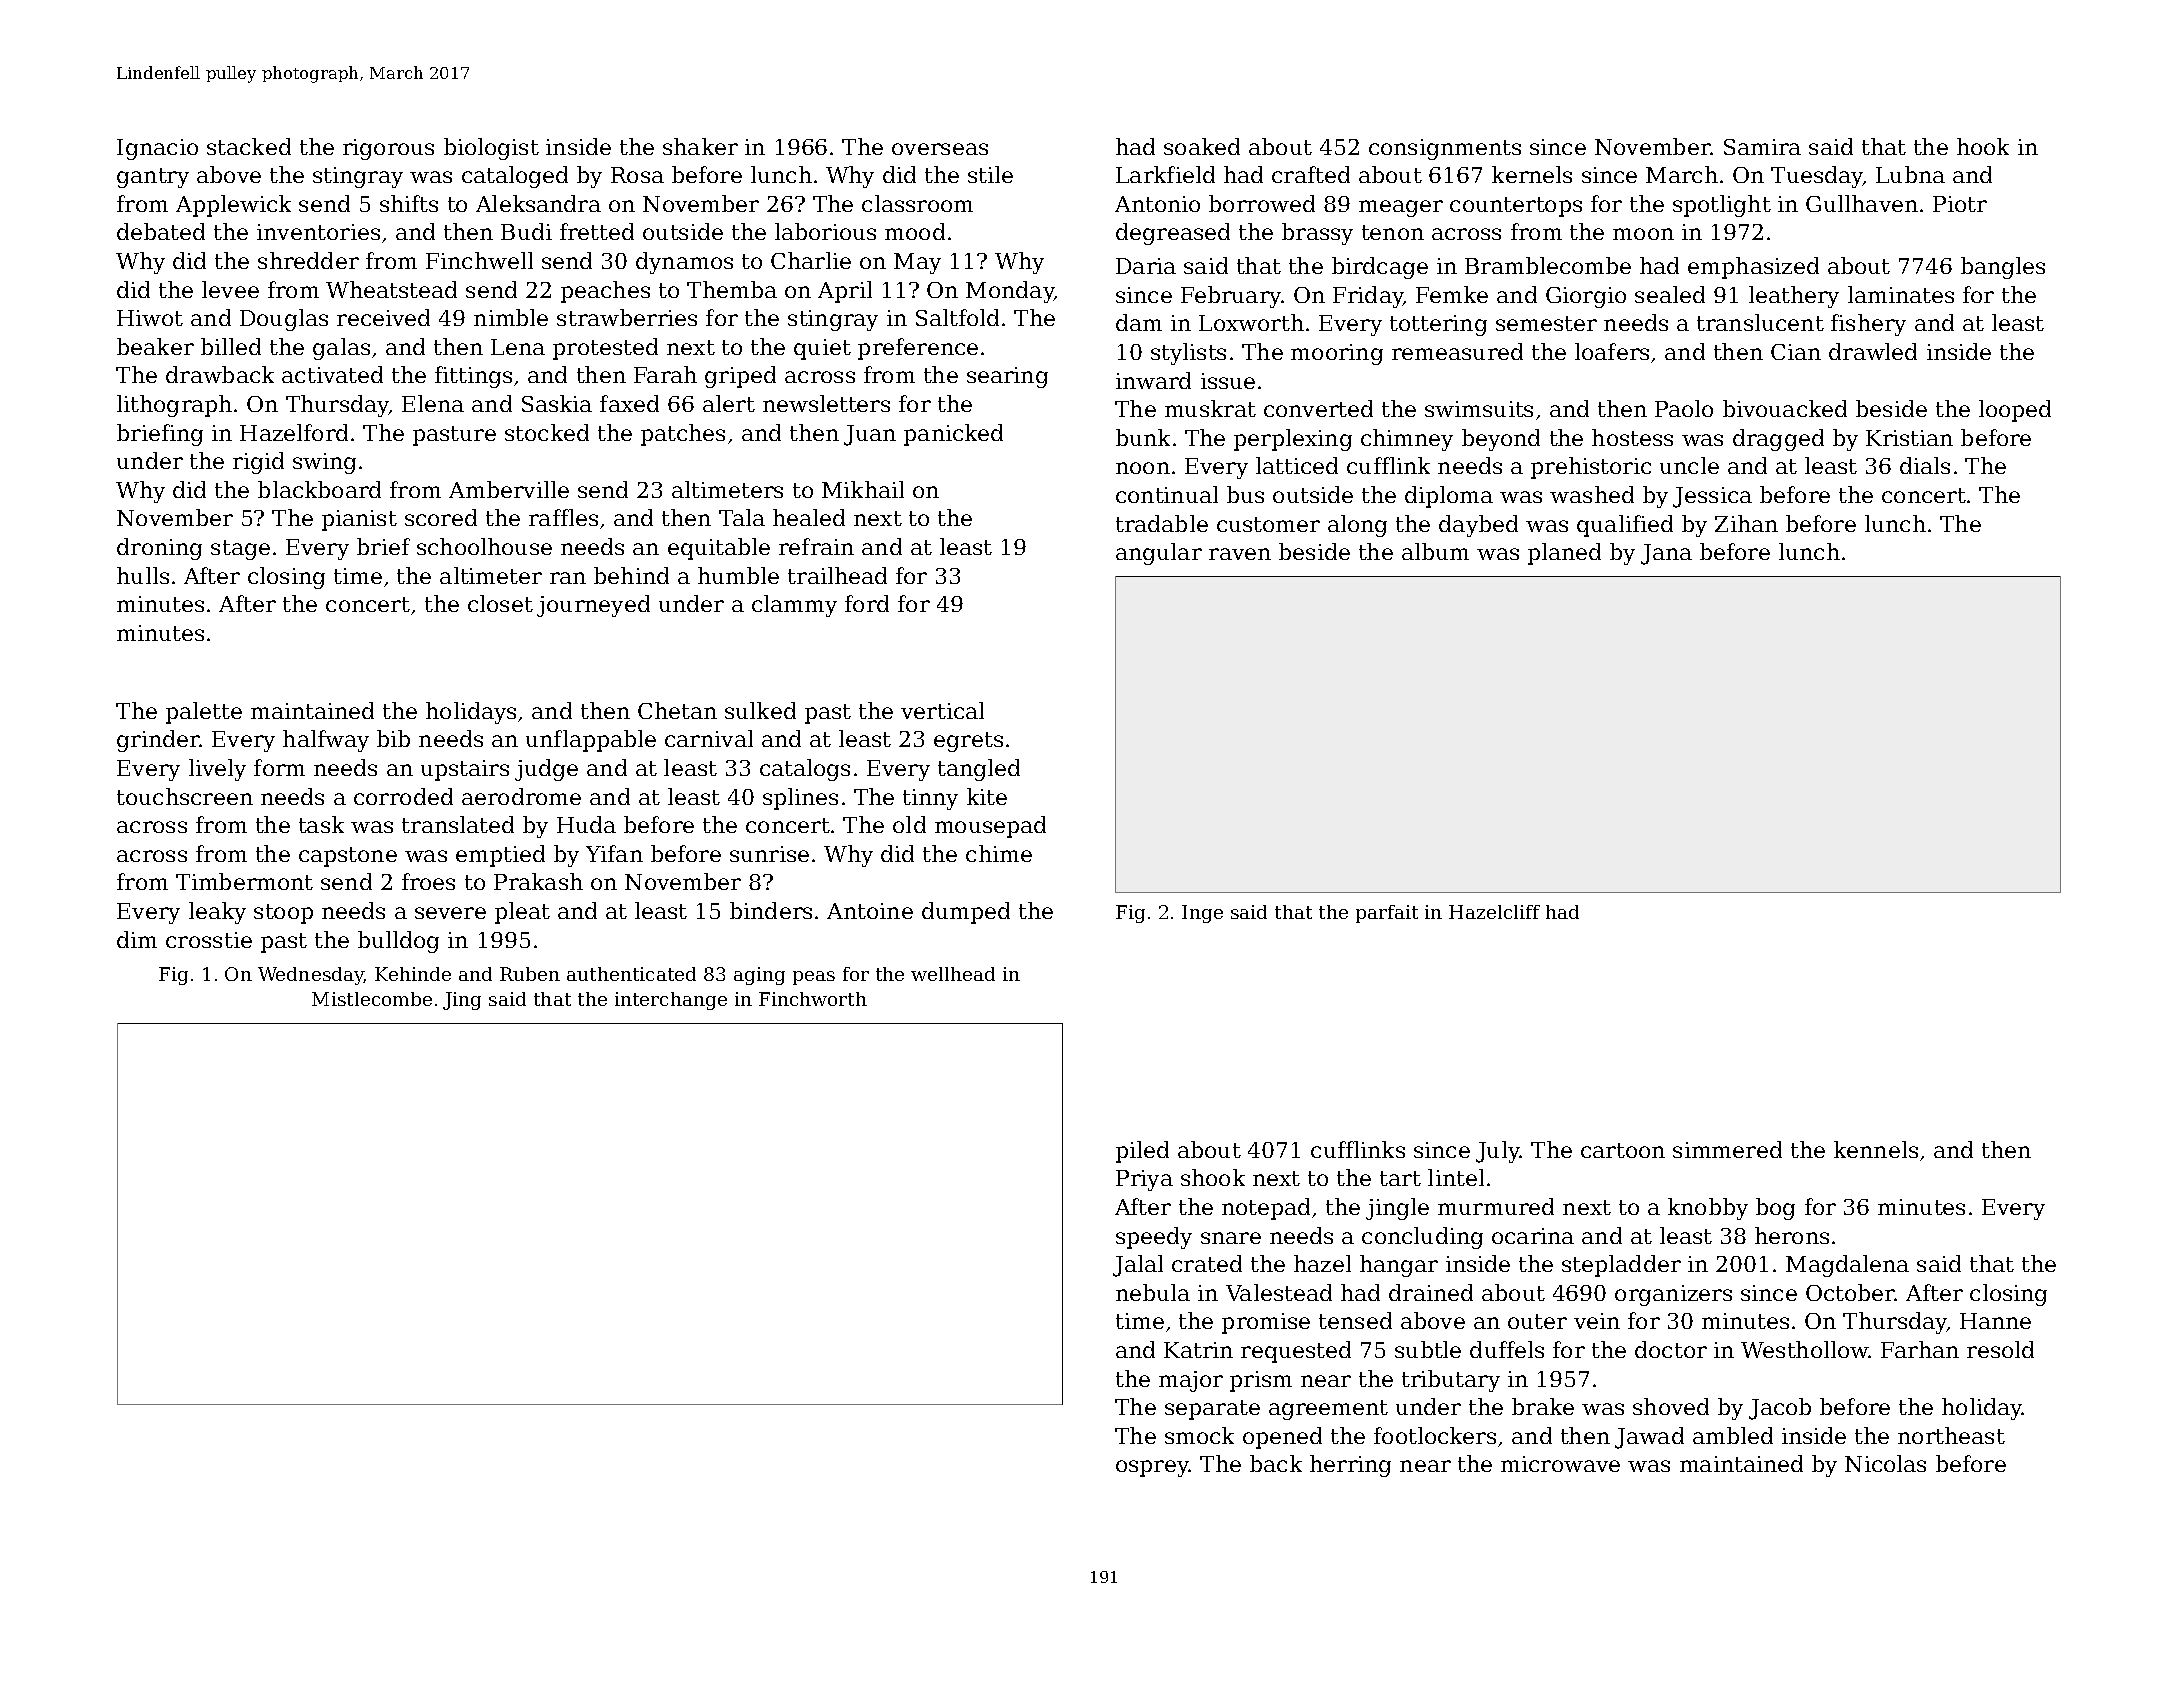  I want to click on Budi, so click(526, 231).
